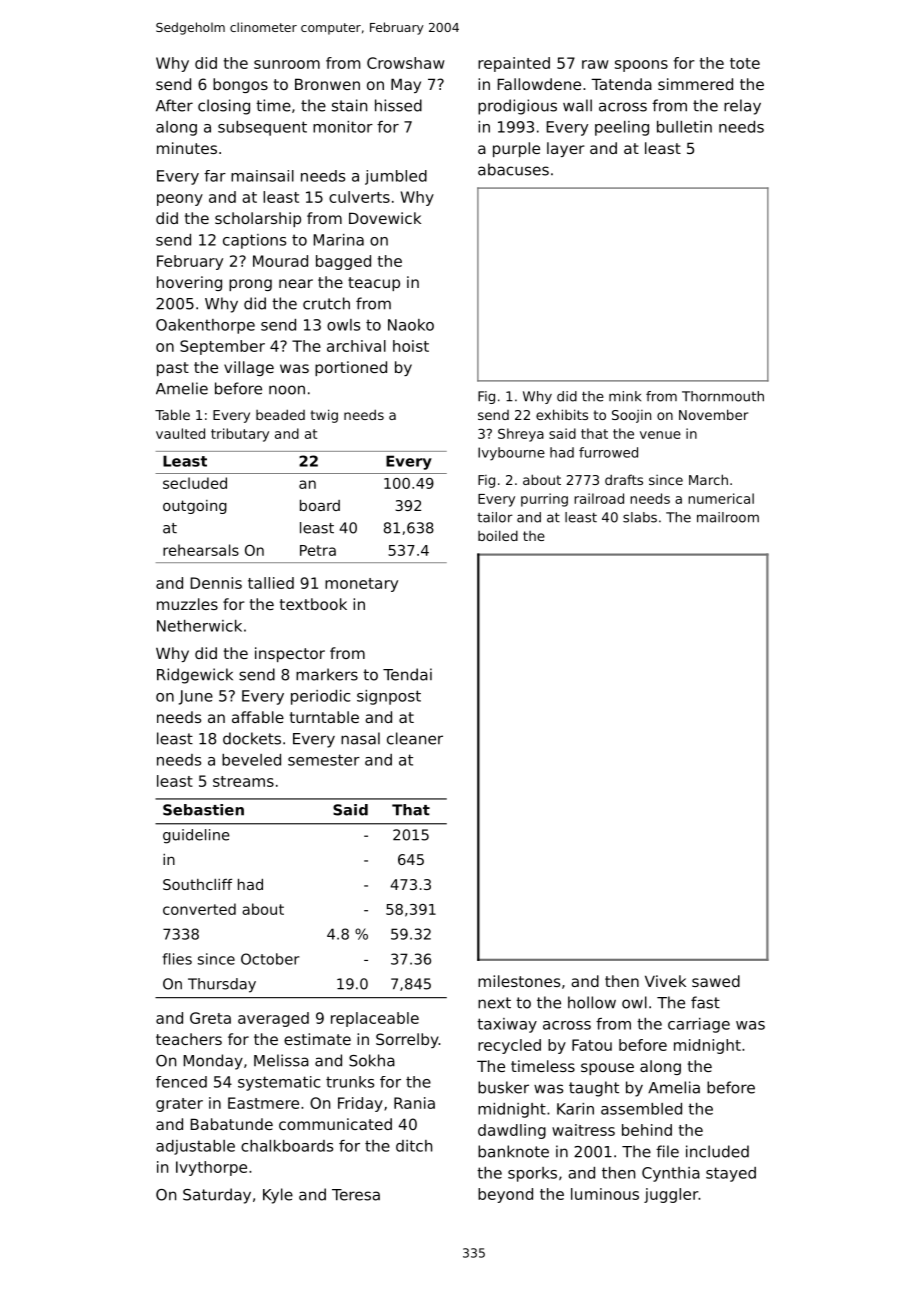  Describe the element at coordinates (592, 1002) in the screenshot. I see `hollow` at that location.
